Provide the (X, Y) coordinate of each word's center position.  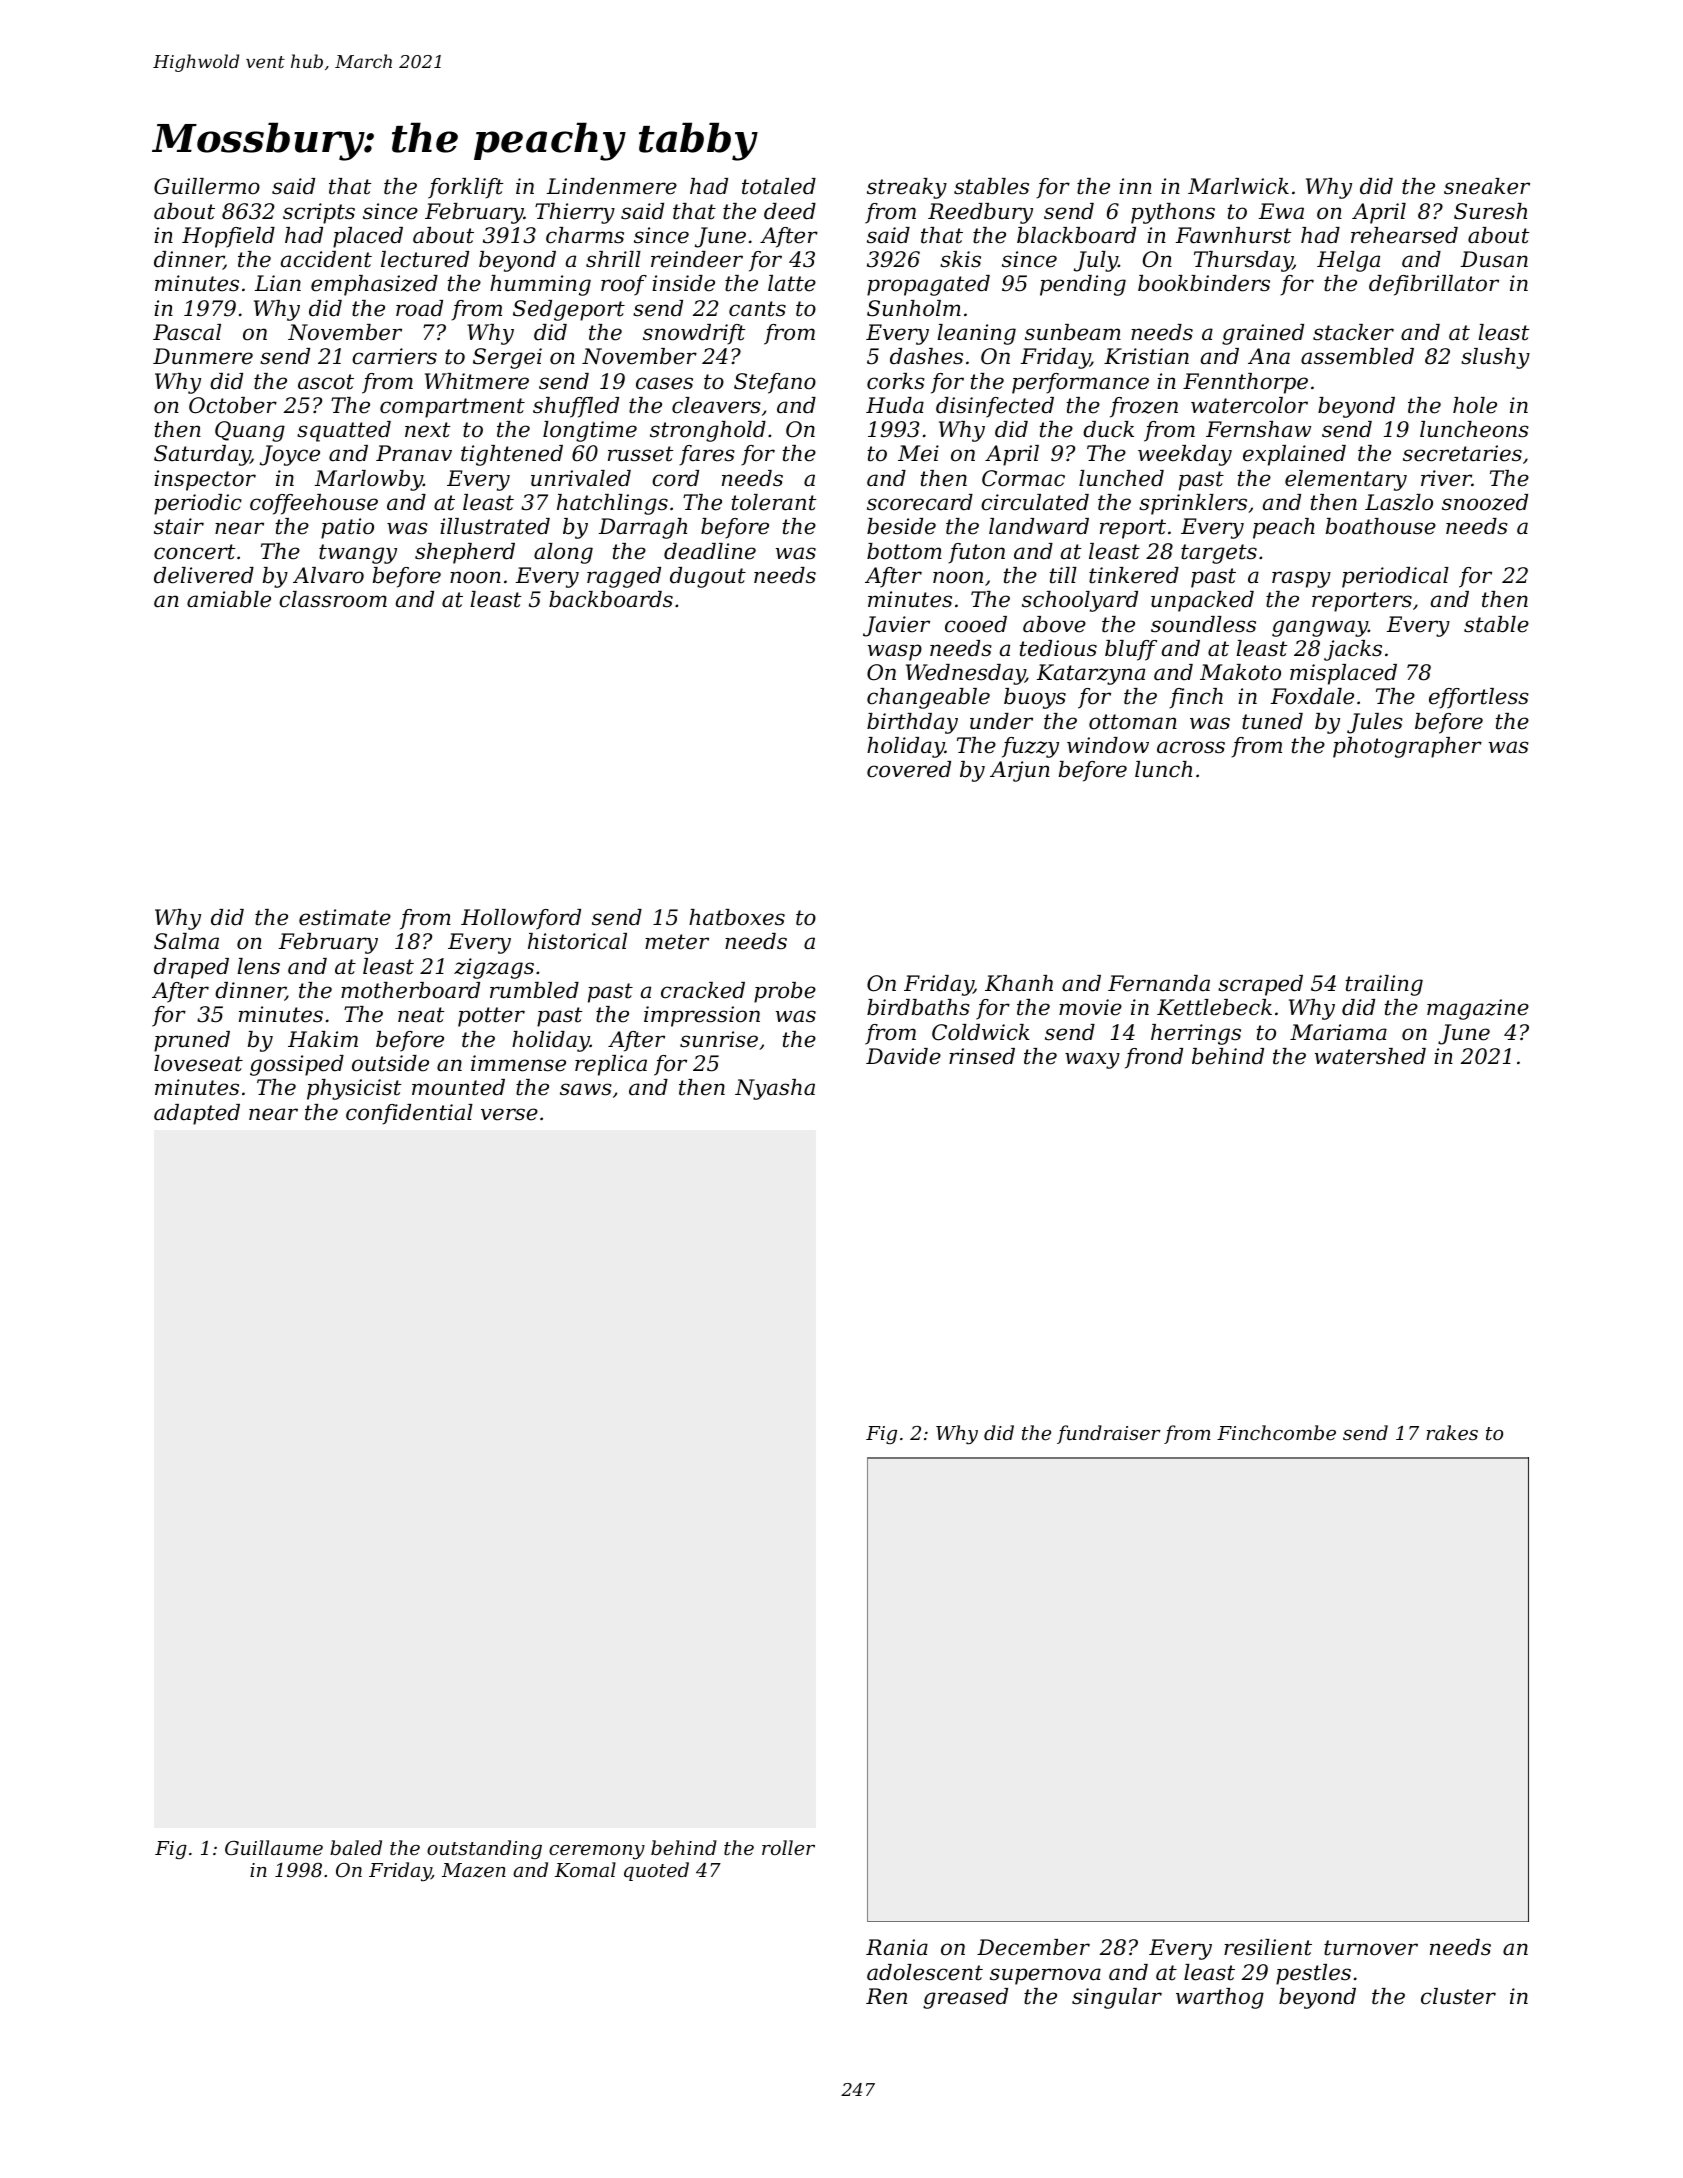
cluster (1458, 1996)
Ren (886, 1996)
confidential (409, 1114)
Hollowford (521, 919)
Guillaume (274, 1847)
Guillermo (207, 186)
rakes (1452, 1432)
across (1191, 747)
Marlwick (1238, 186)
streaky (907, 188)
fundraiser (1109, 1434)
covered (909, 769)
